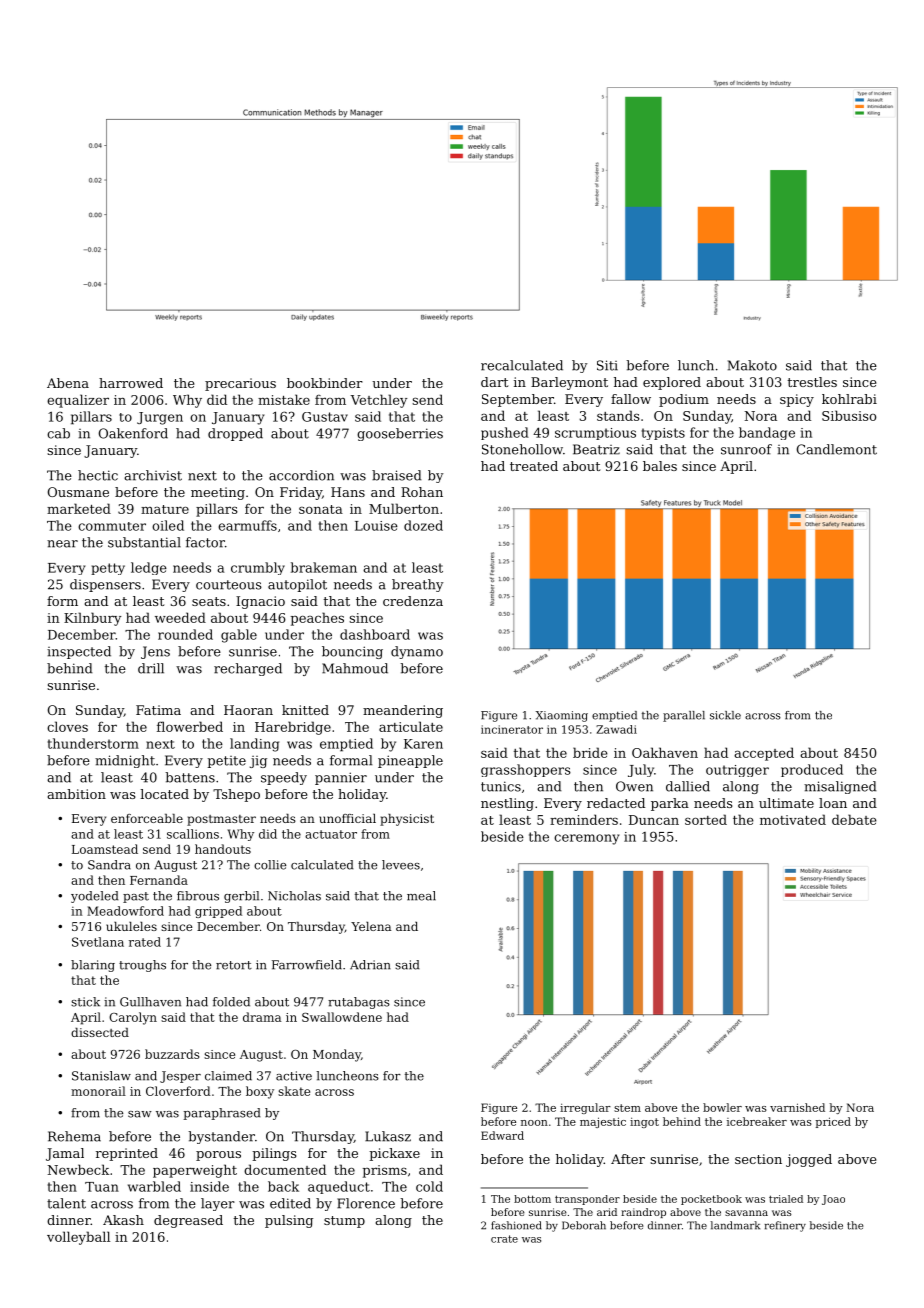 This screenshot has width=924, height=1308. Describe the element at coordinates (165, 509) in the screenshot. I see `mature` at that location.
